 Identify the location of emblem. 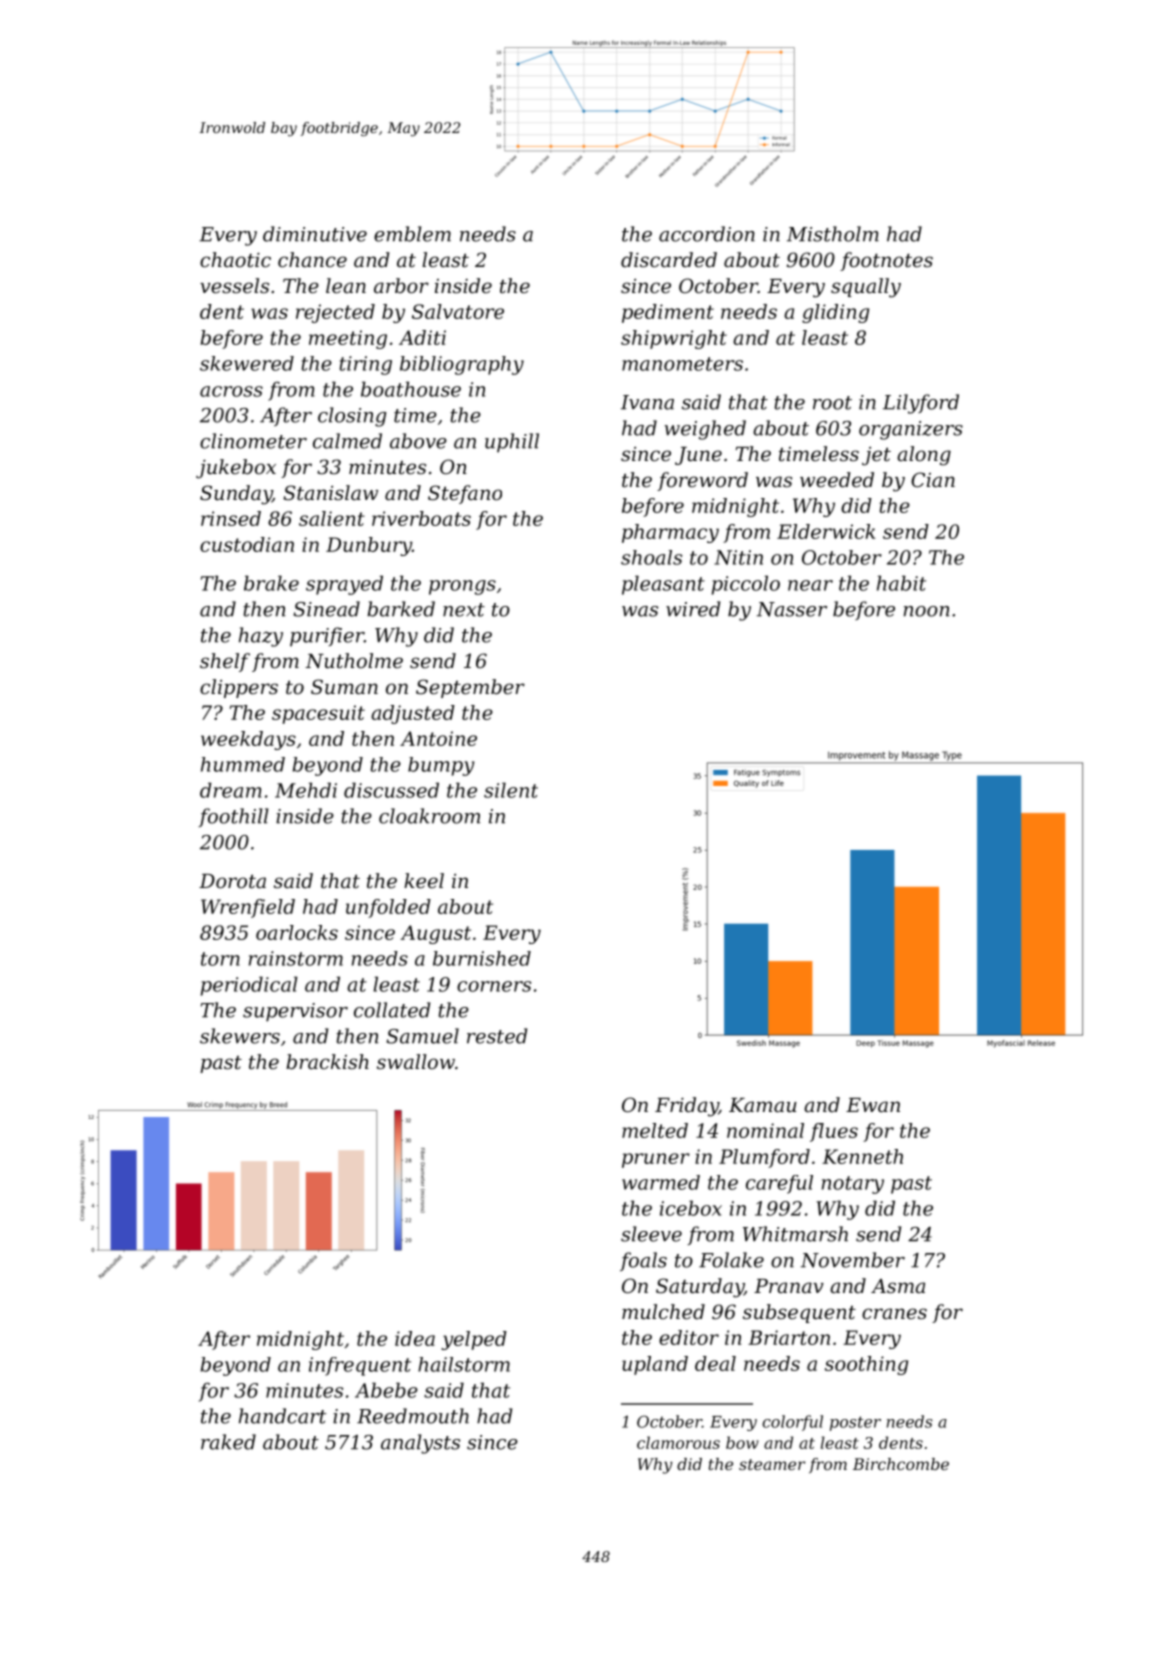
(412, 234).
